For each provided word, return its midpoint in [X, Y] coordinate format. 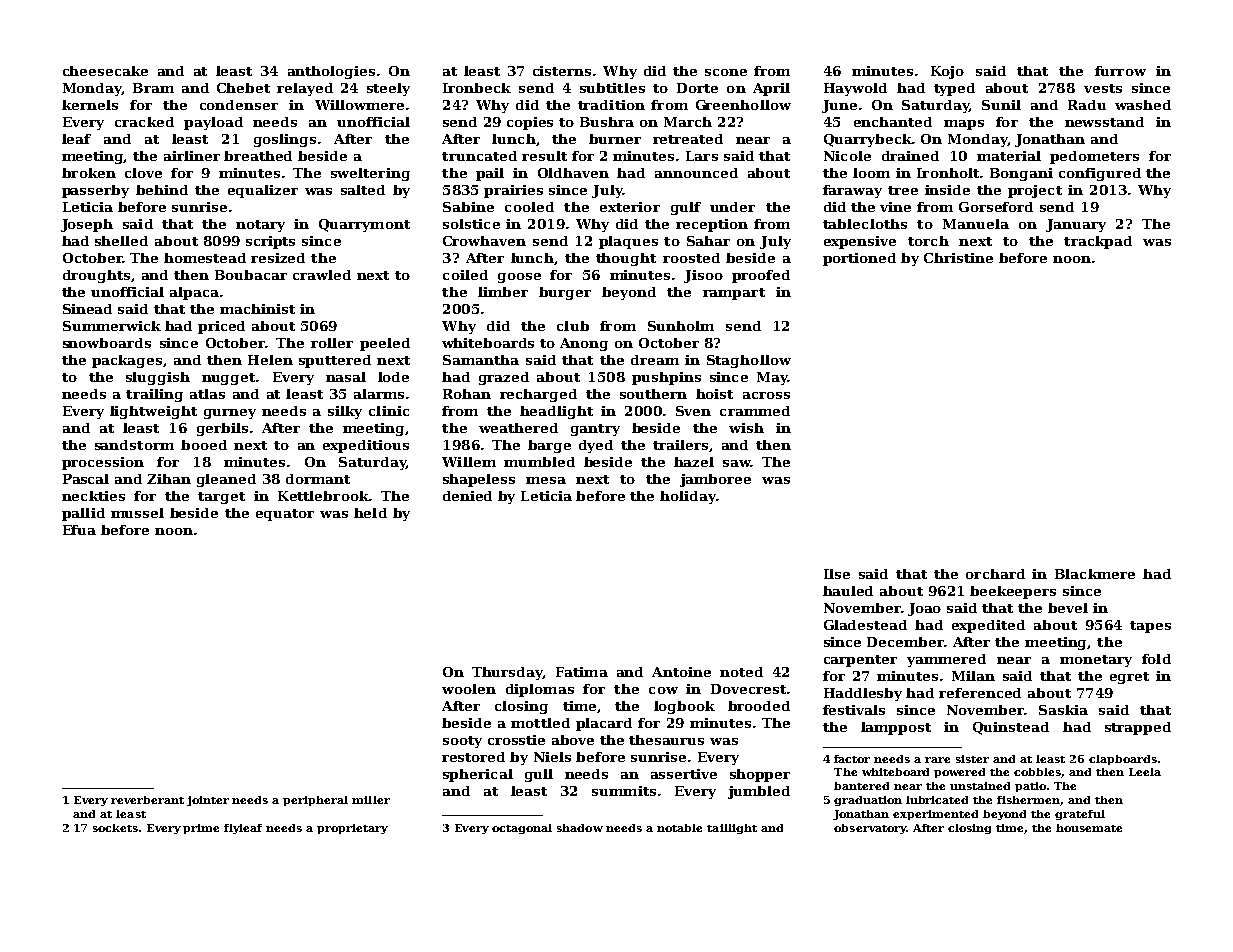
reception [712, 225]
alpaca [194, 293]
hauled [848, 591]
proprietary [352, 829]
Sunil [1001, 105]
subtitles [612, 88]
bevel [1068, 608]
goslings [285, 140]
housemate [1089, 828]
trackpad [1098, 242]
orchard [995, 574]
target [221, 498]
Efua [79, 530]
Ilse [837, 574]
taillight [732, 829]
